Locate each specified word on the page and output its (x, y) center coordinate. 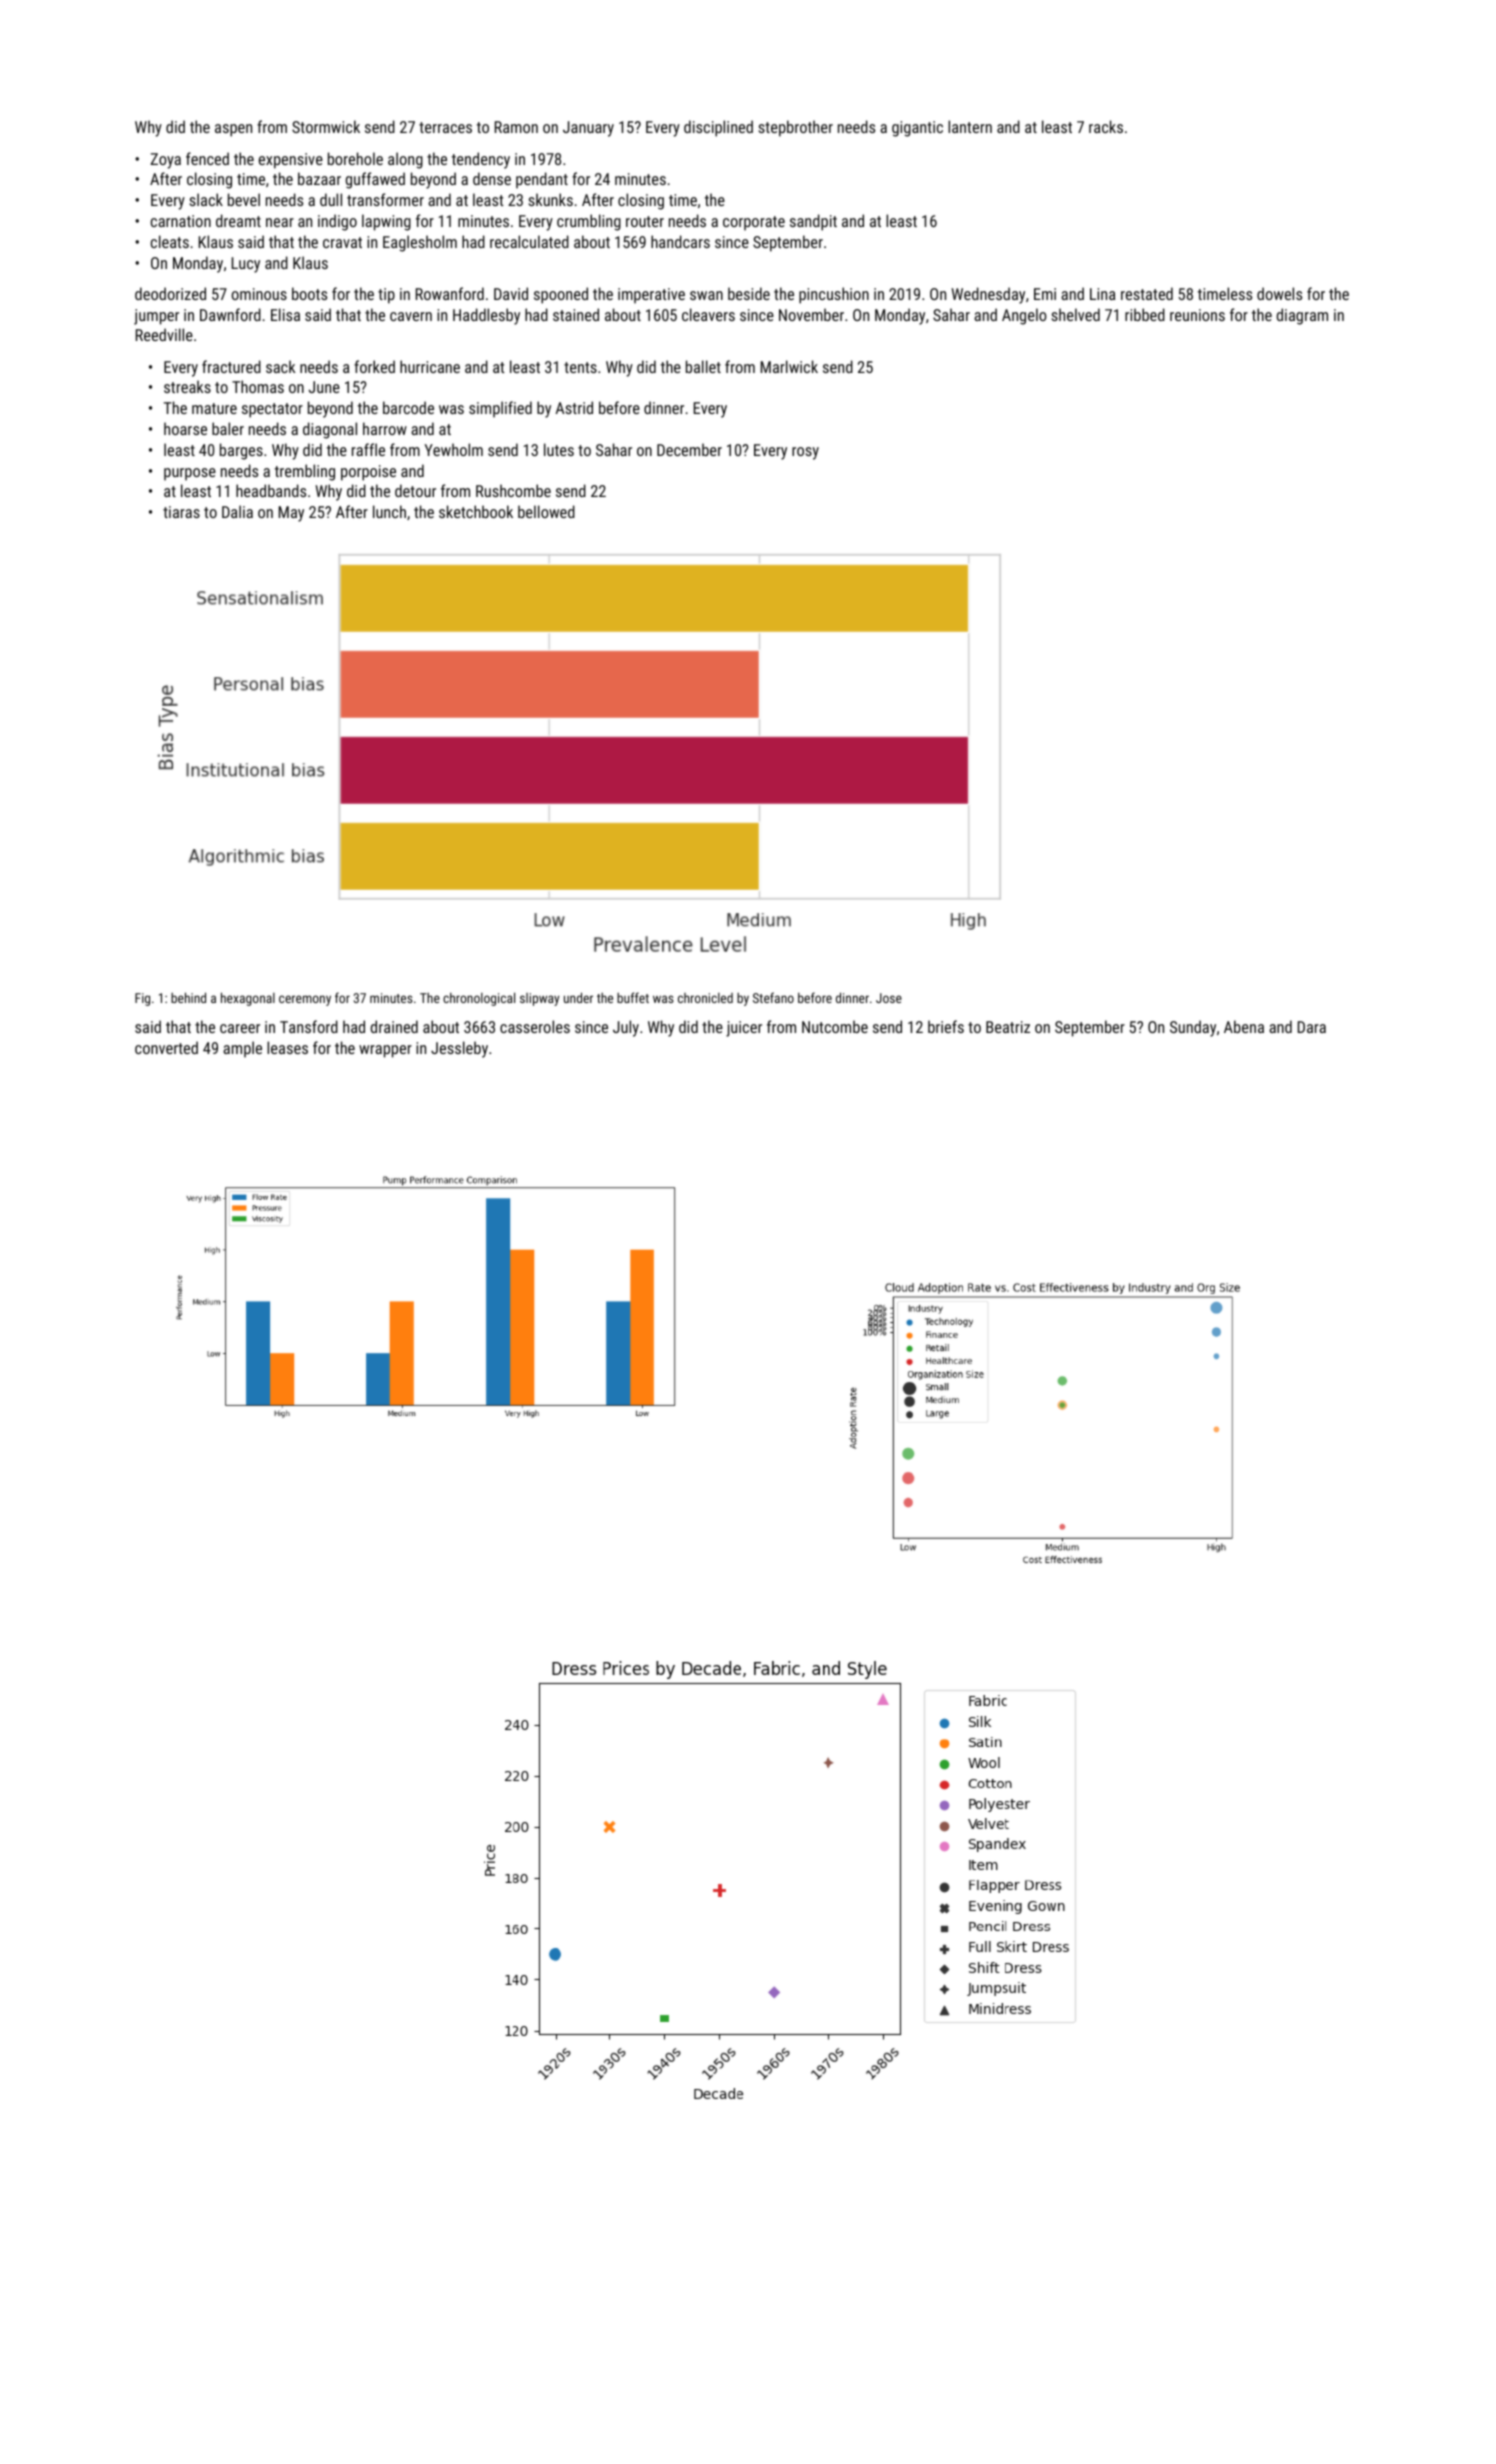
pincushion (834, 295)
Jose (889, 998)
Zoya (165, 161)
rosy (805, 453)
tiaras (181, 512)
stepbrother (795, 128)
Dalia (237, 511)
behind (188, 997)
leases (287, 1047)
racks (1106, 126)
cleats (170, 241)
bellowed (546, 511)
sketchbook (476, 511)
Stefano (773, 997)
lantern (970, 126)
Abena (1244, 1026)
